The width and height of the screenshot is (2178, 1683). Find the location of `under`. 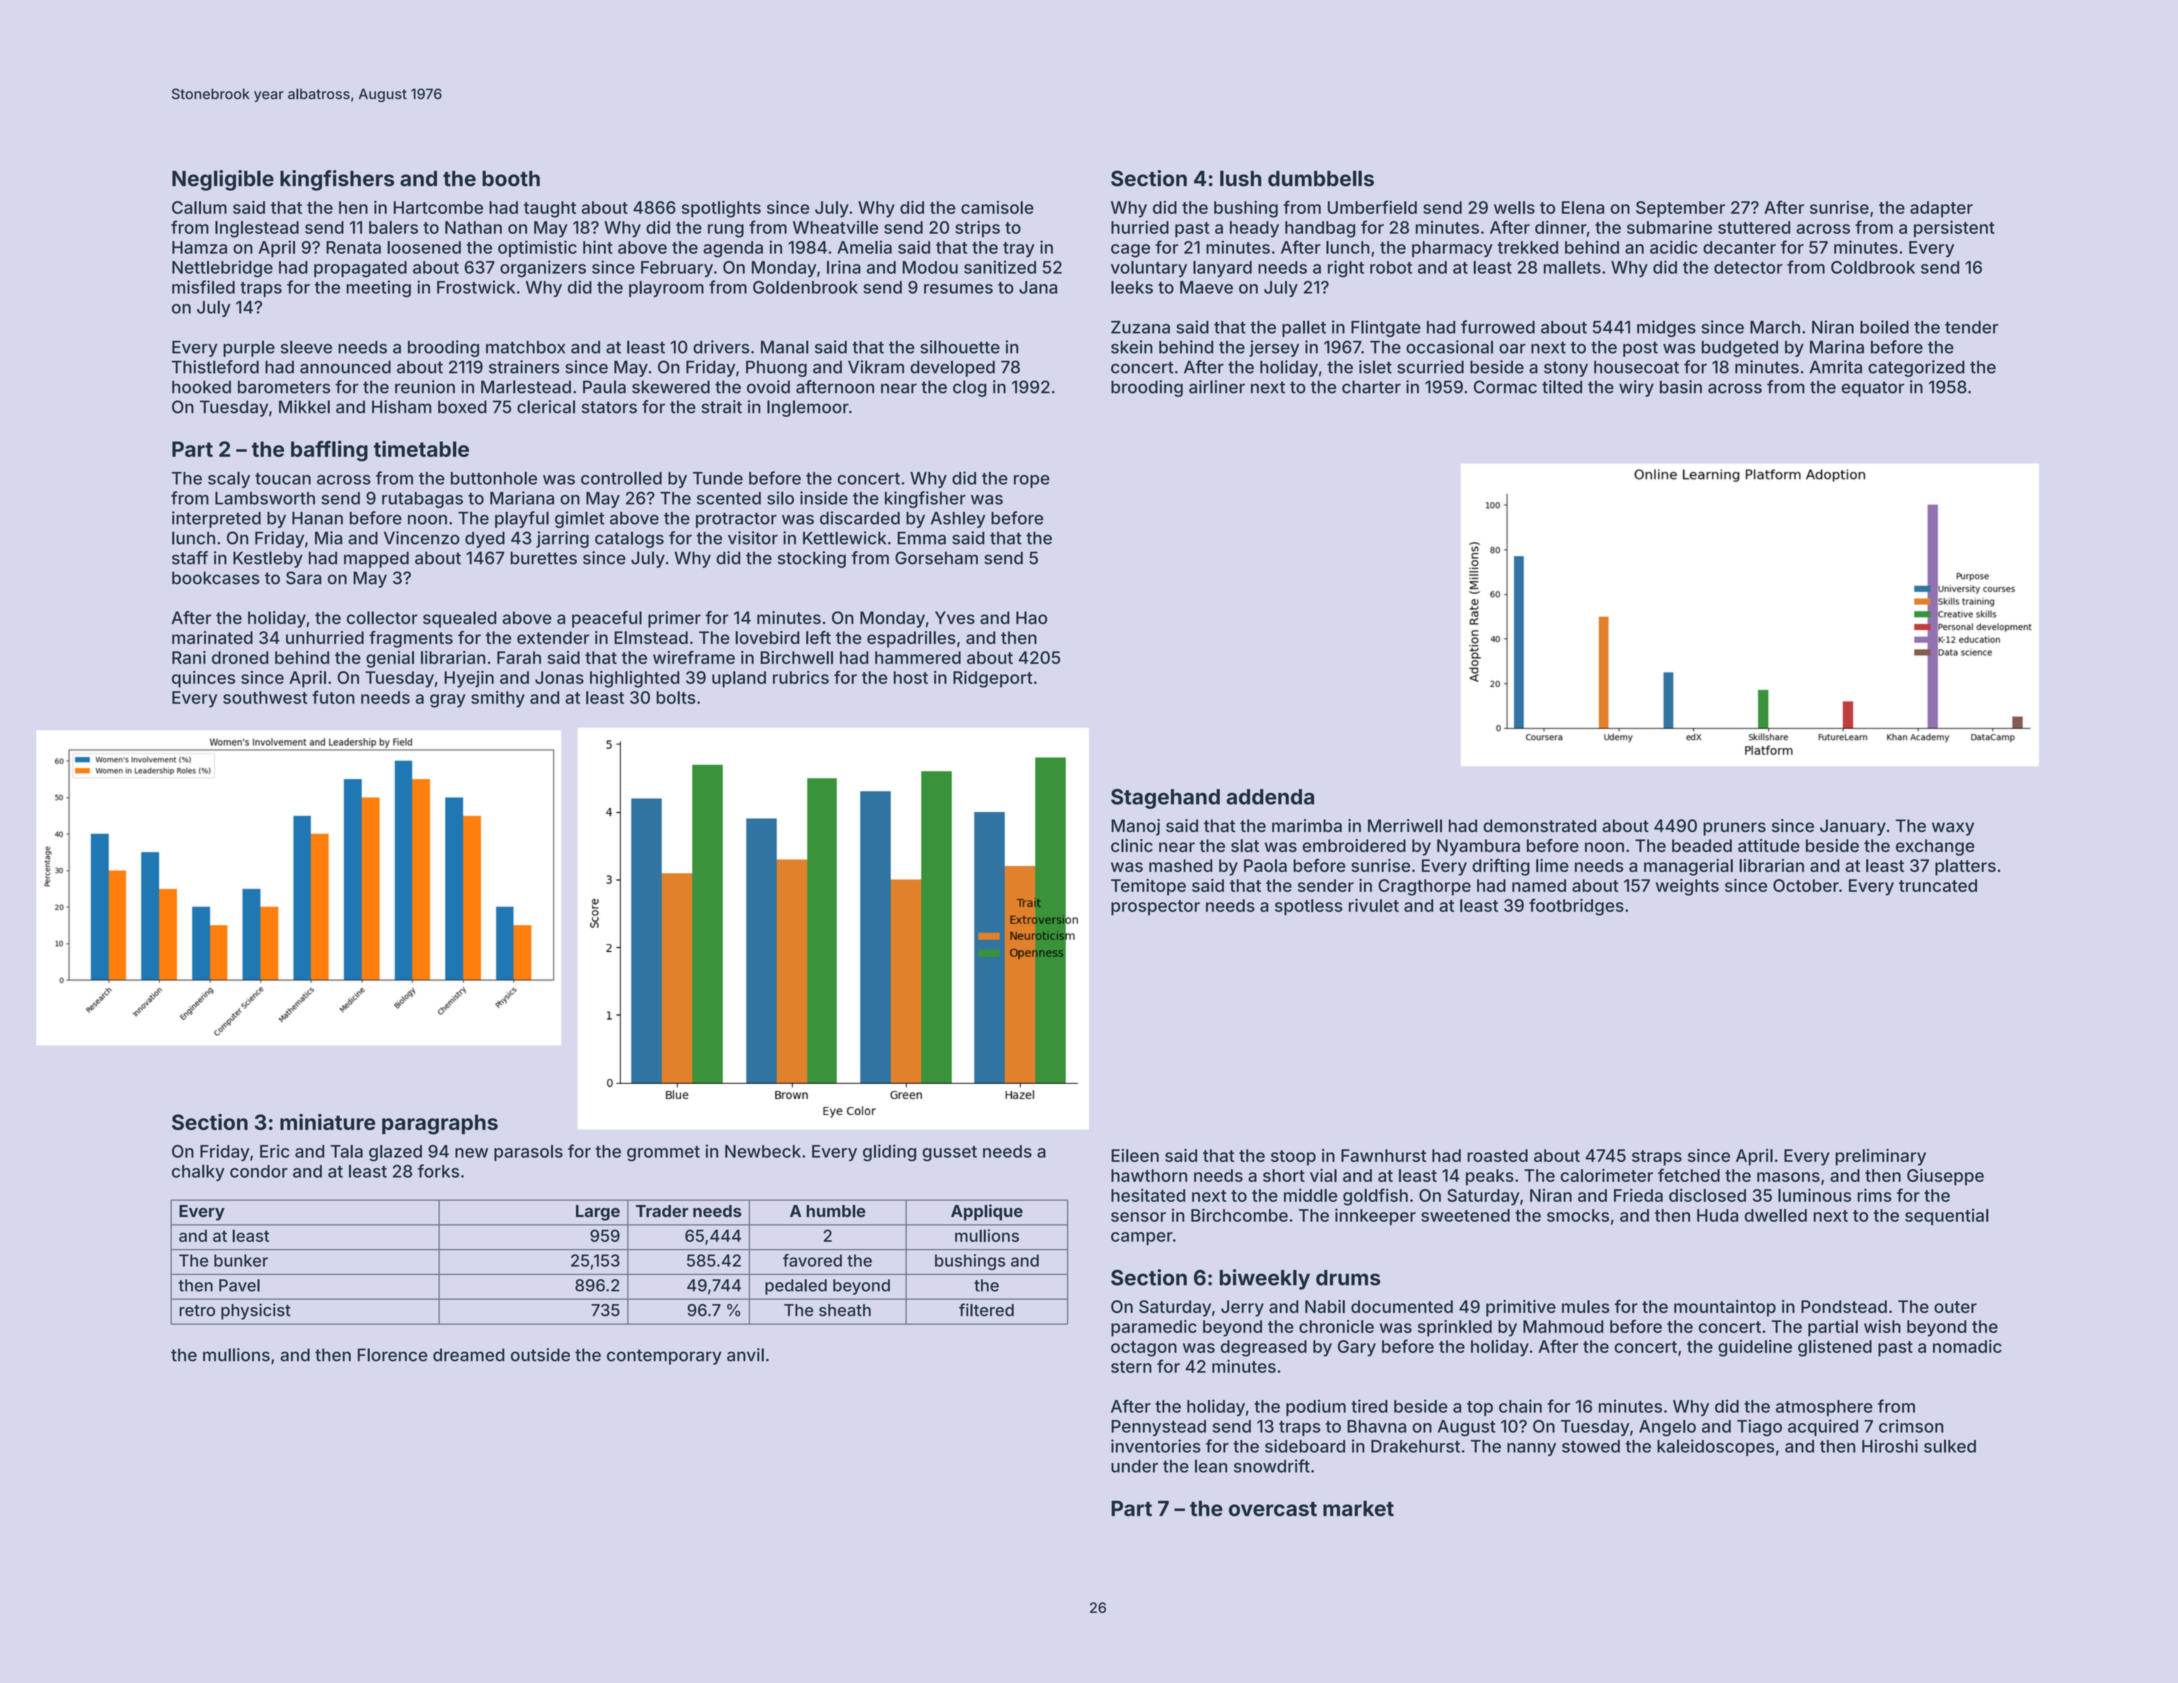

under is located at coordinates (1134, 1466).
